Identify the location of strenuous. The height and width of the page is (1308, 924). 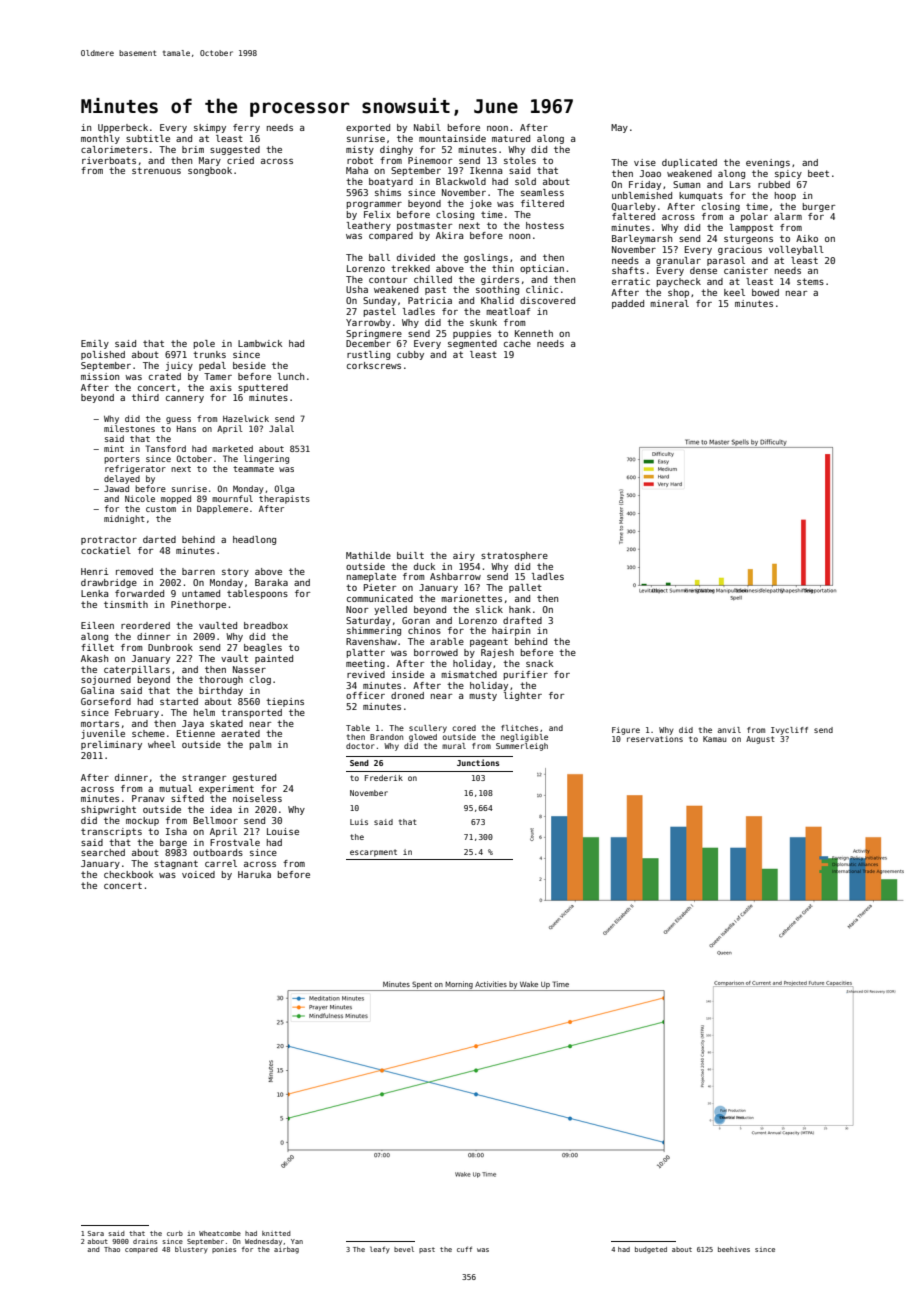
(156, 170).
